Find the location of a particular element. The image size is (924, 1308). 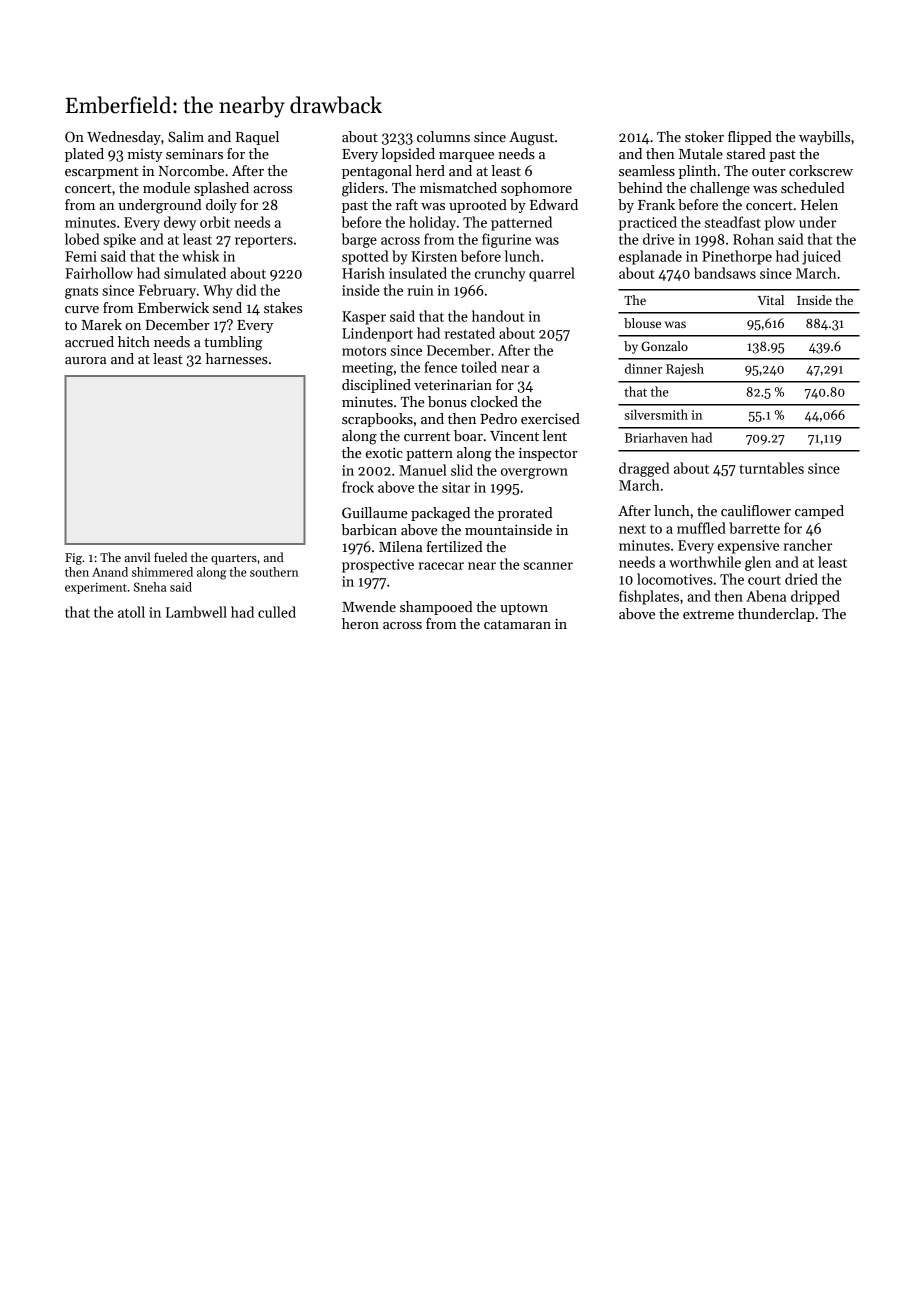

waybills is located at coordinates (824, 138).
